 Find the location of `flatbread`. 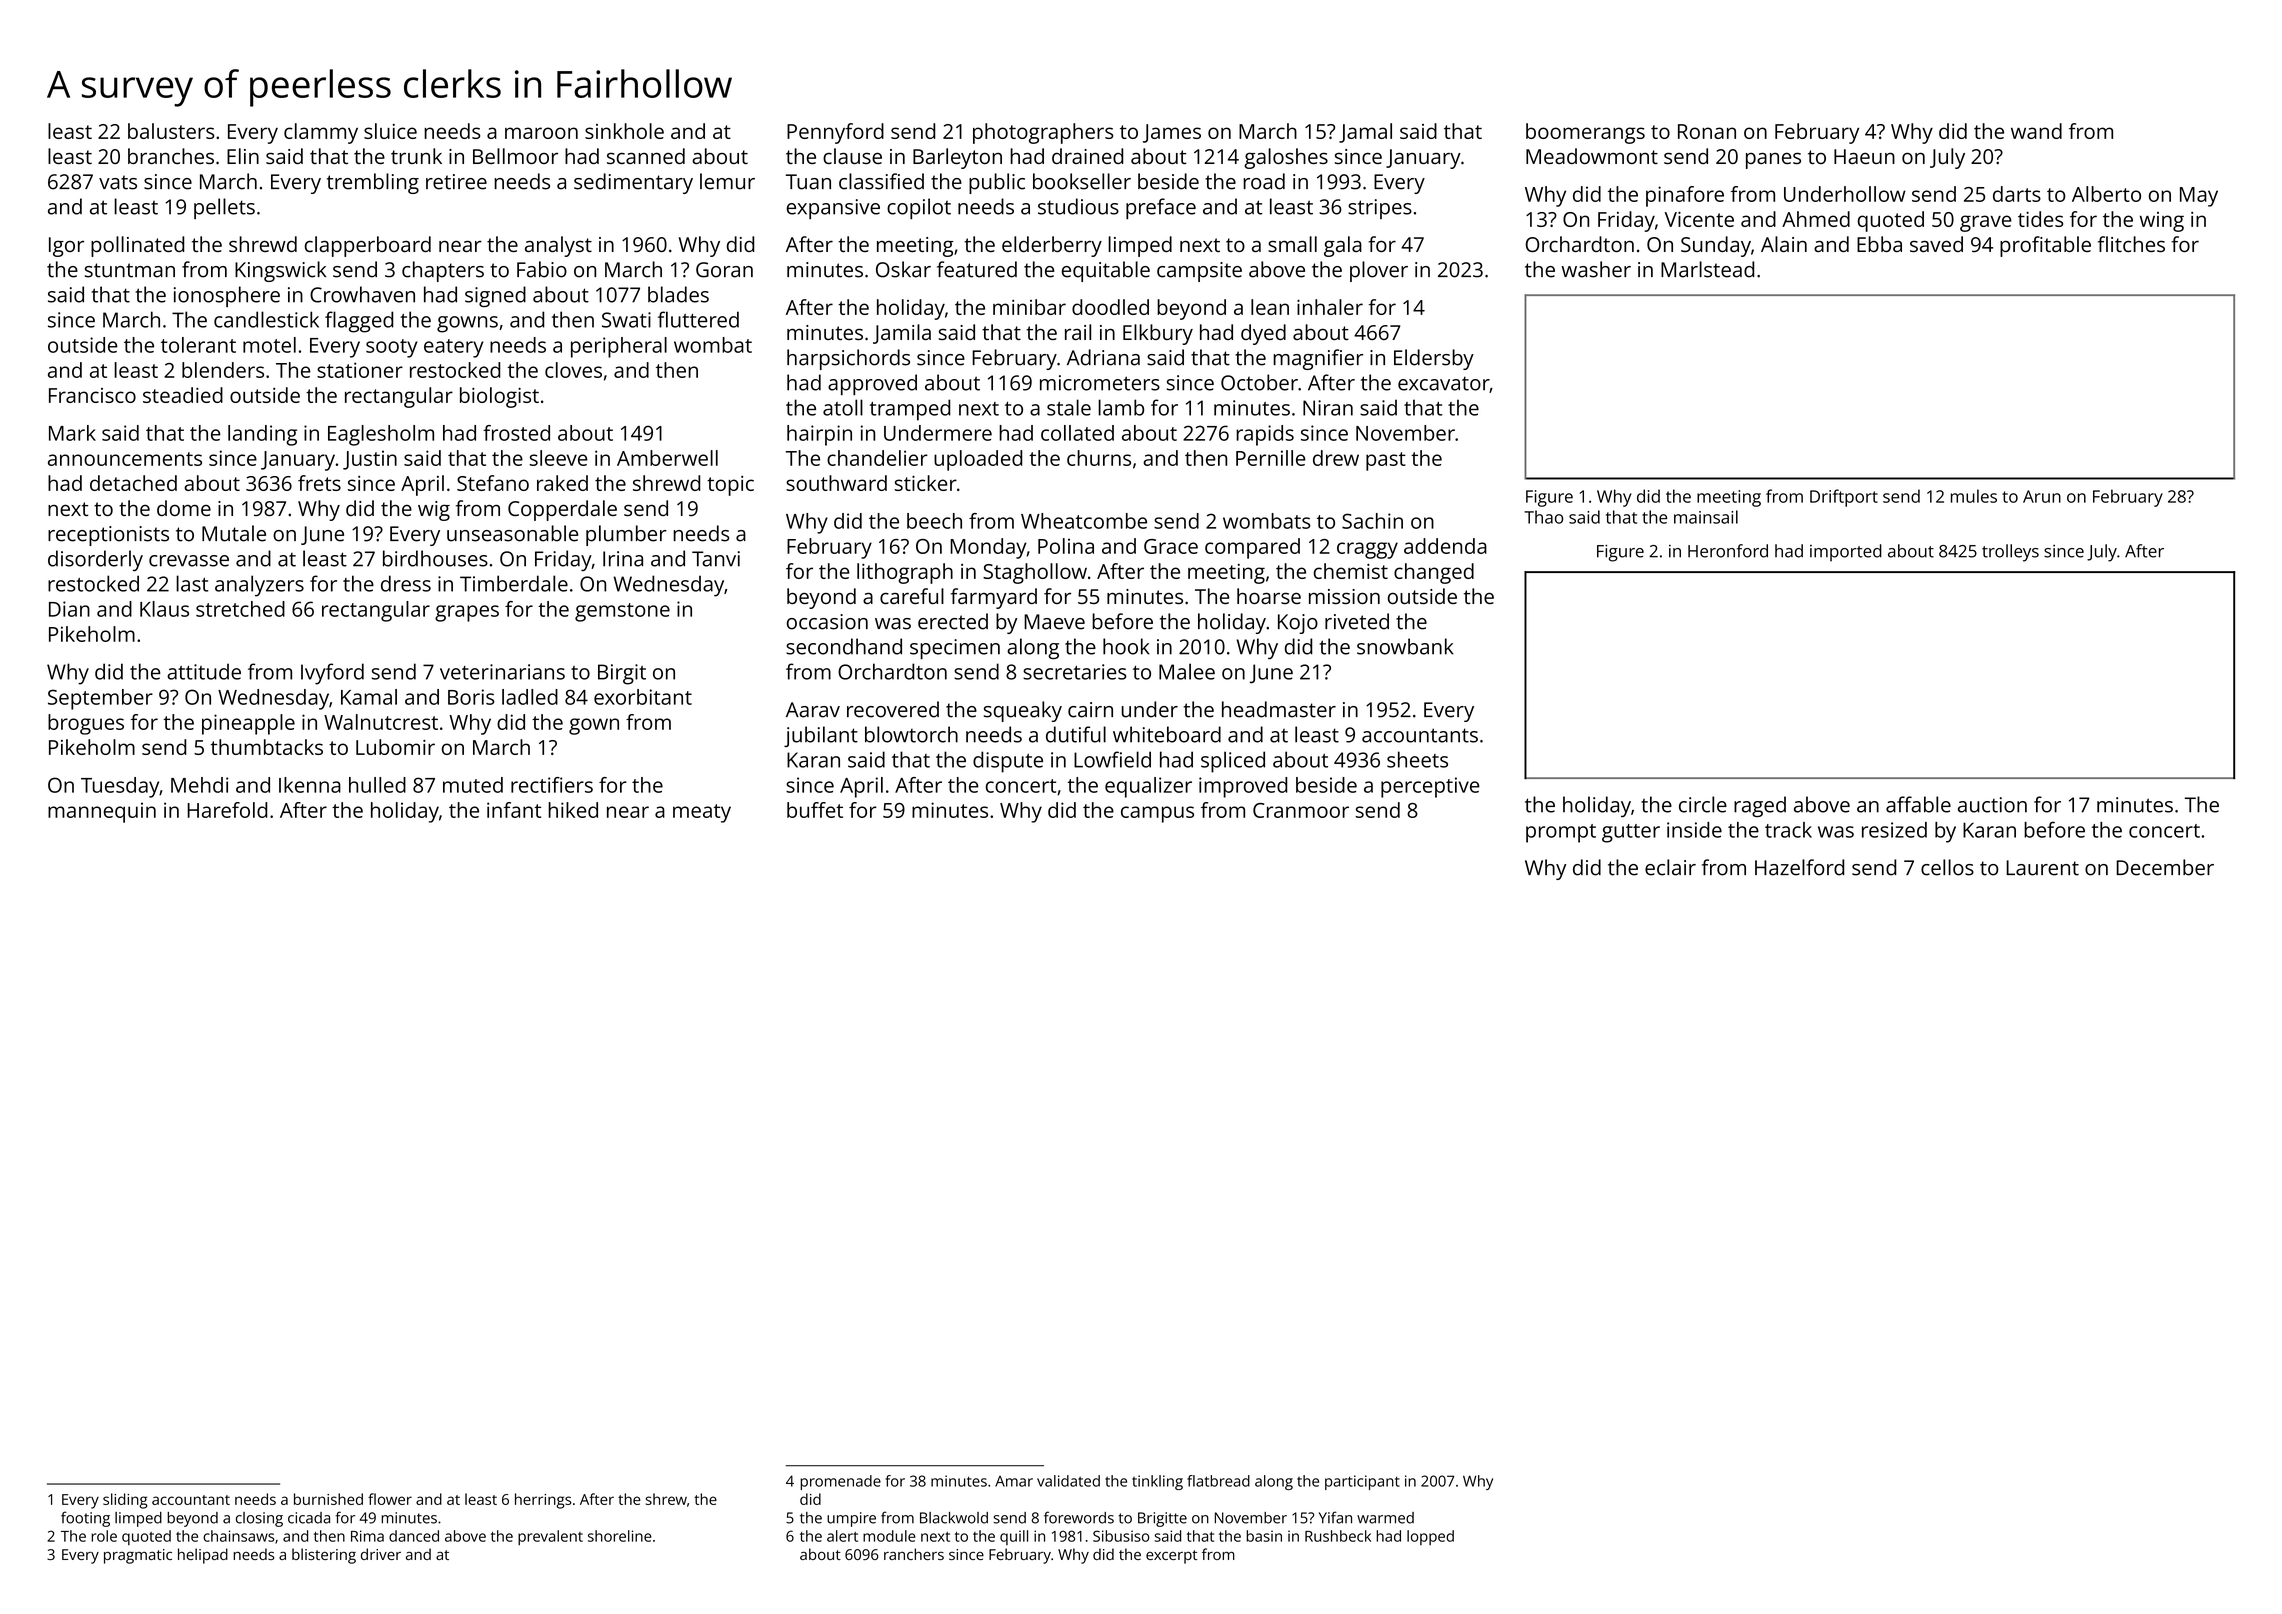

flatbread is located at coordinates (1218, 1481).
